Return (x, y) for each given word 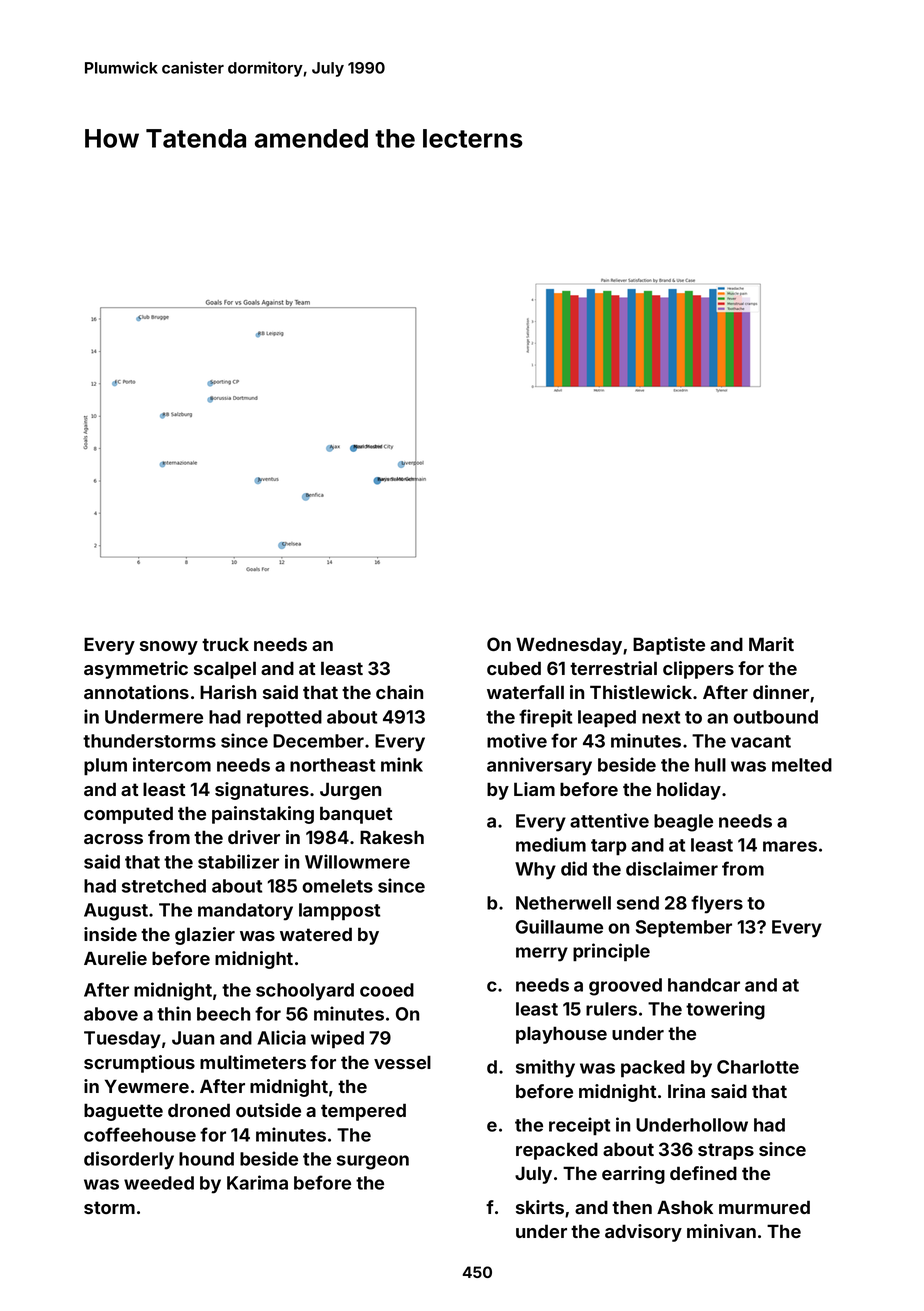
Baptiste (669, 646)
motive (517, 740)
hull (710, 765)
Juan (193, 1038)
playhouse (561, 1035)
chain (399, 692)
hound (206, 1159)
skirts (540, 1207)
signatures (262, 791)
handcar (704, 985)
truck (225, 644)
